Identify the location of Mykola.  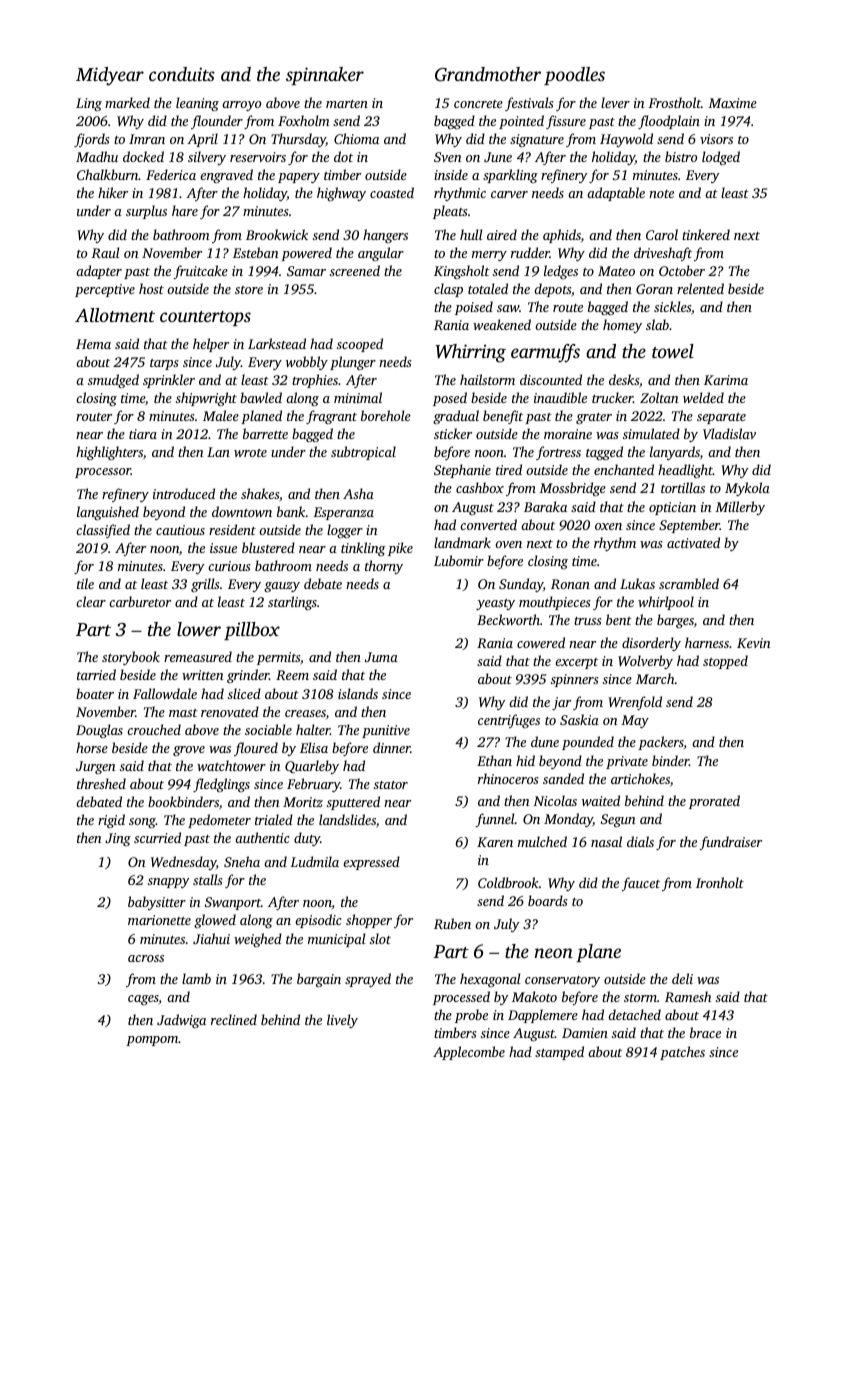
(747, 489).
